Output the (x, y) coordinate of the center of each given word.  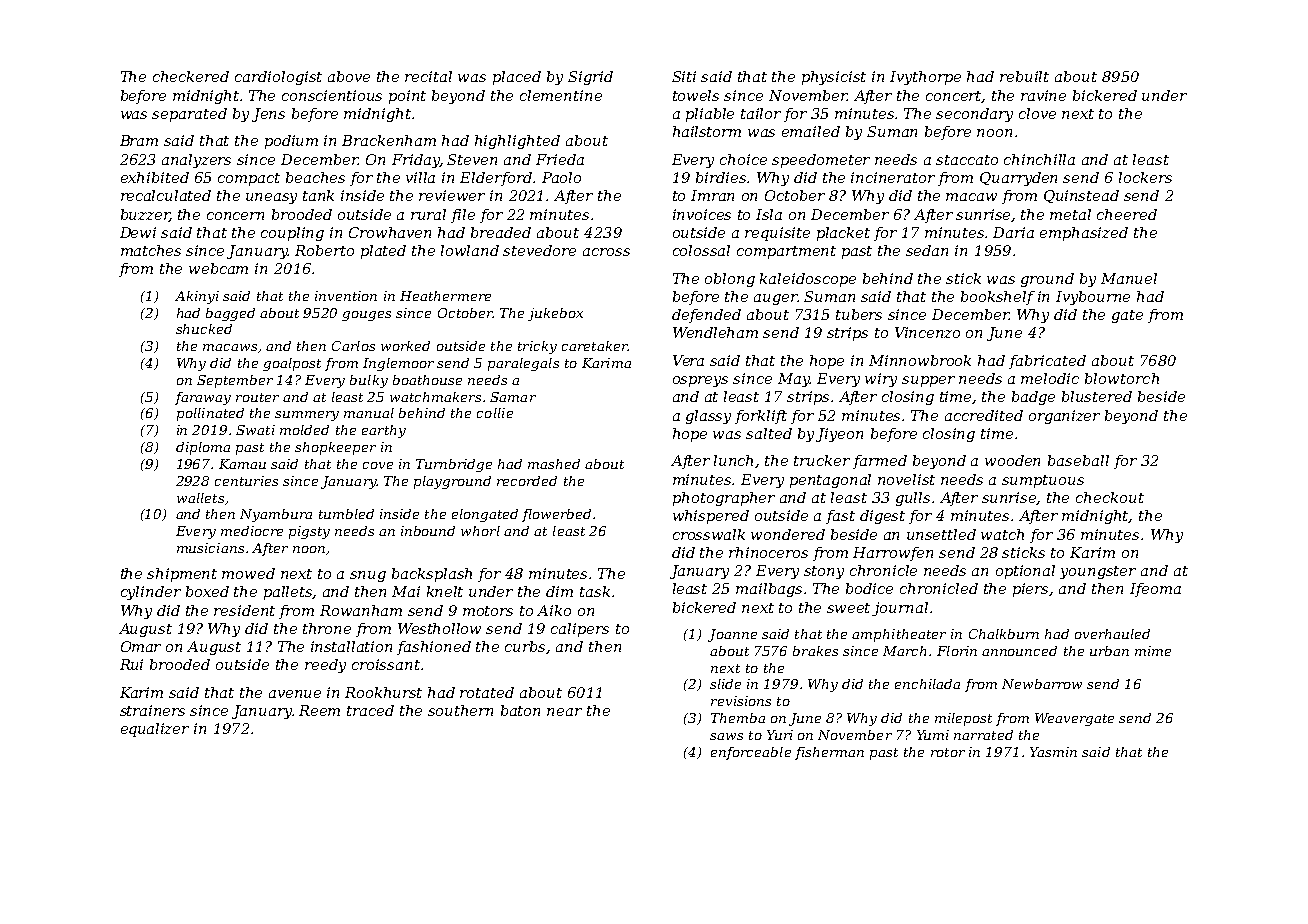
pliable (710, 115)
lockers (1145, 177)
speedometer (821, 161)
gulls (913, 499)
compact (249, 179)
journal (900, 609)
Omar (141, 646)
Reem (319, 710)
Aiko (554, 610)
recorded (527, 481)
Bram (139, 140)
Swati (255, 430)
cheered (1127, 214)
